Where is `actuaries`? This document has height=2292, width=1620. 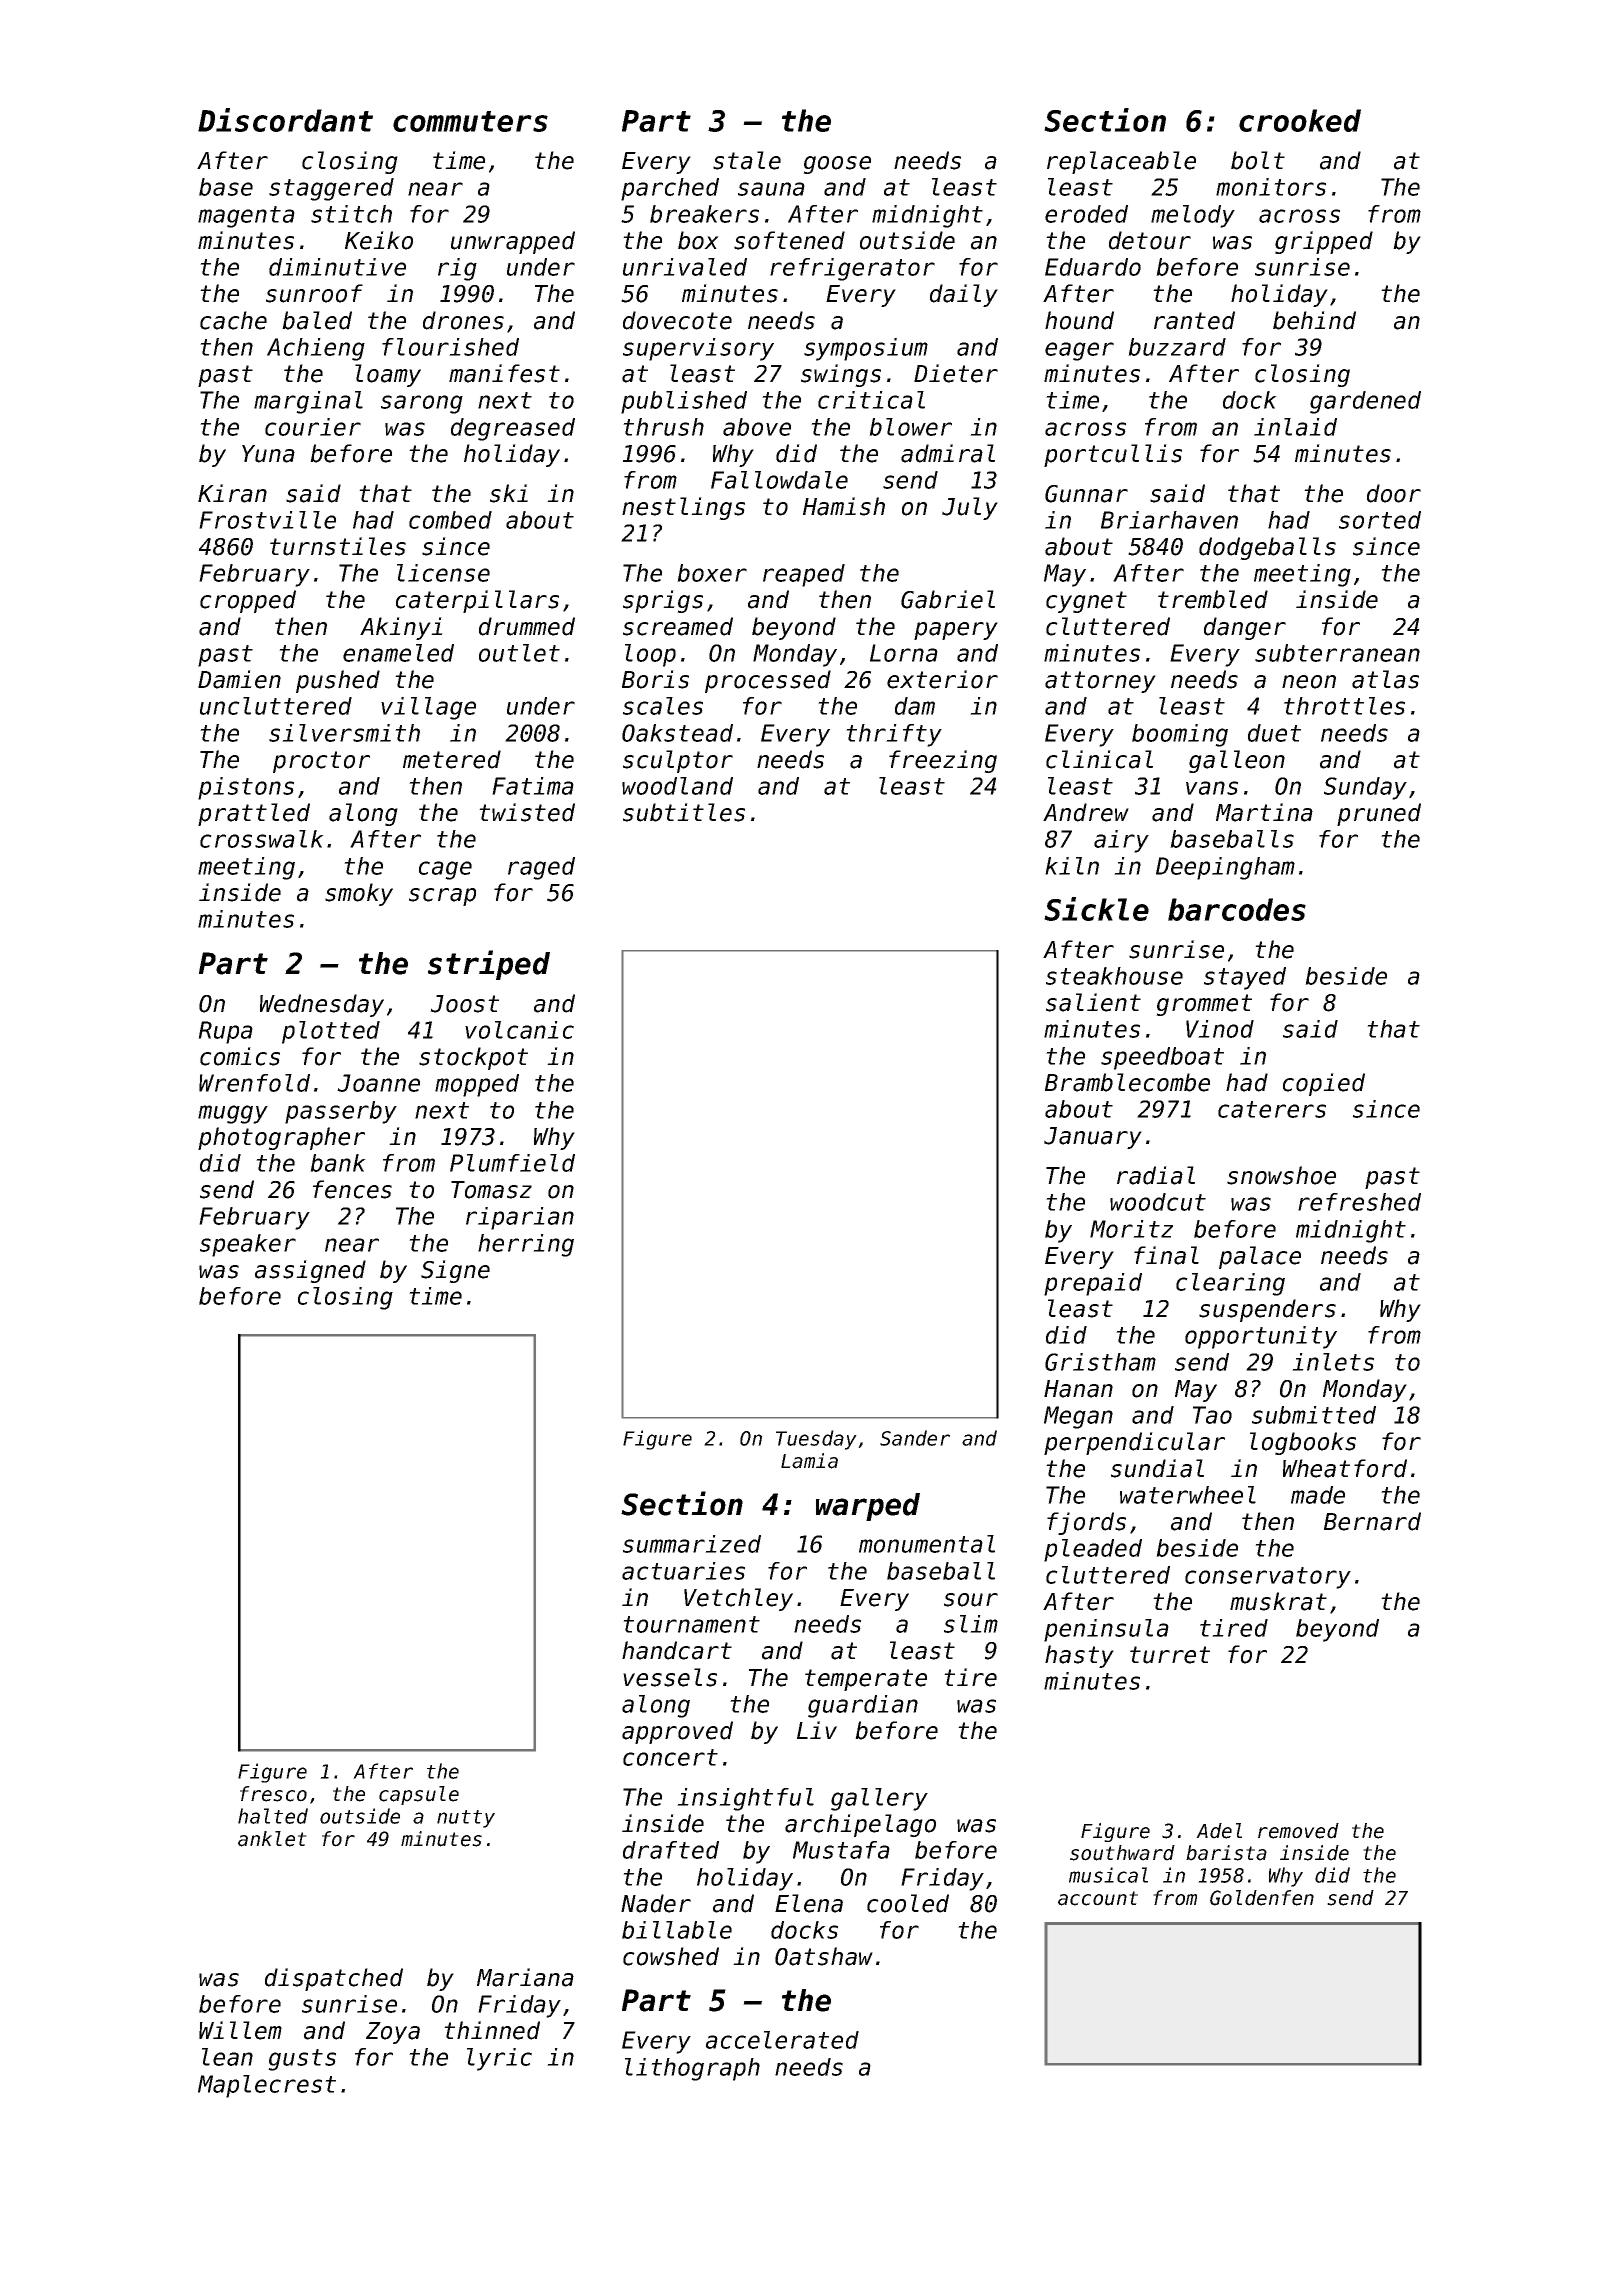 actuaries is located at coordinates (683, 1571).
